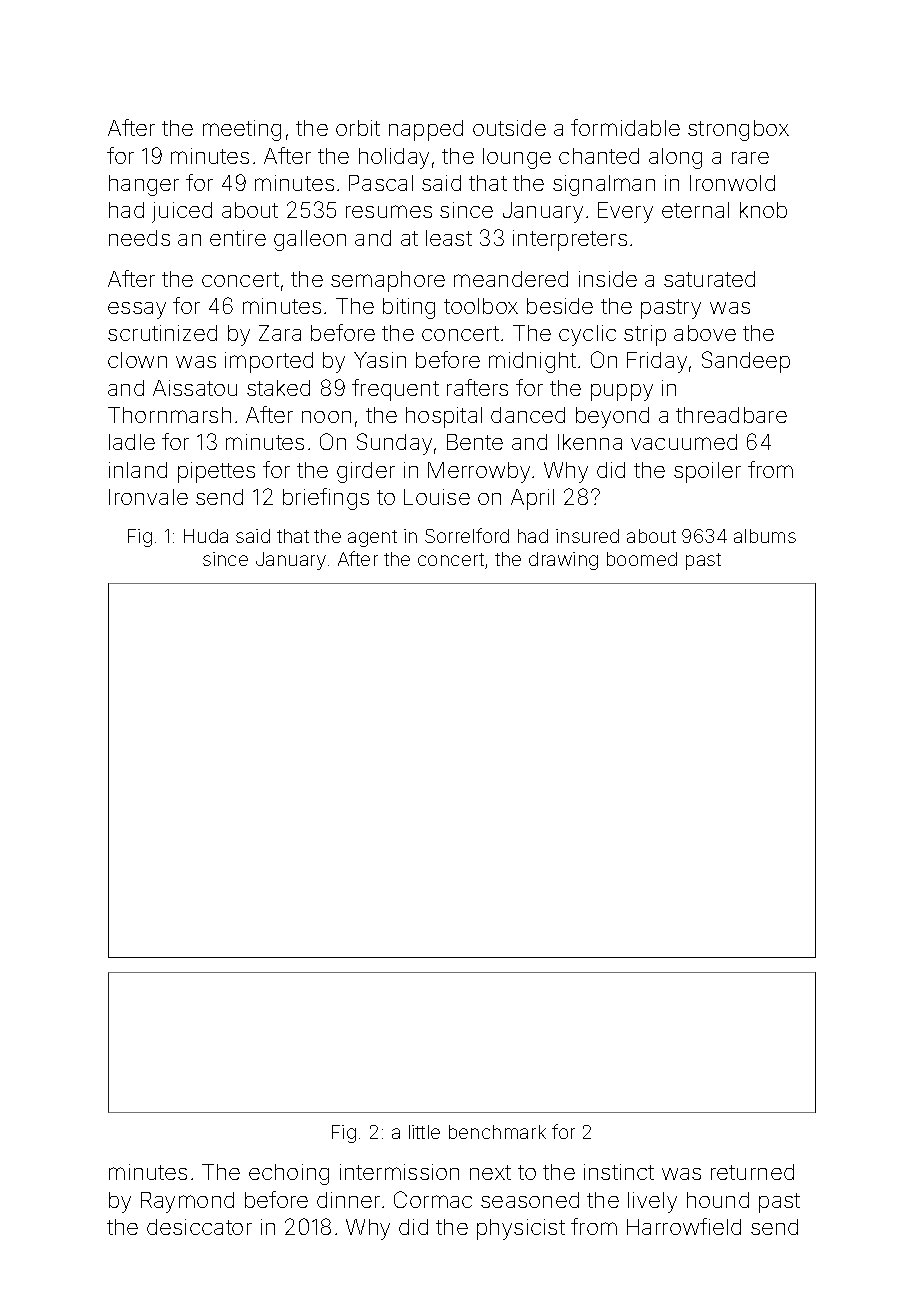 The width and height of the image is (924, 1311). What do you see at coordinates (139, 238) in the image?
I see `needs` at bounding box center [139, 238].
